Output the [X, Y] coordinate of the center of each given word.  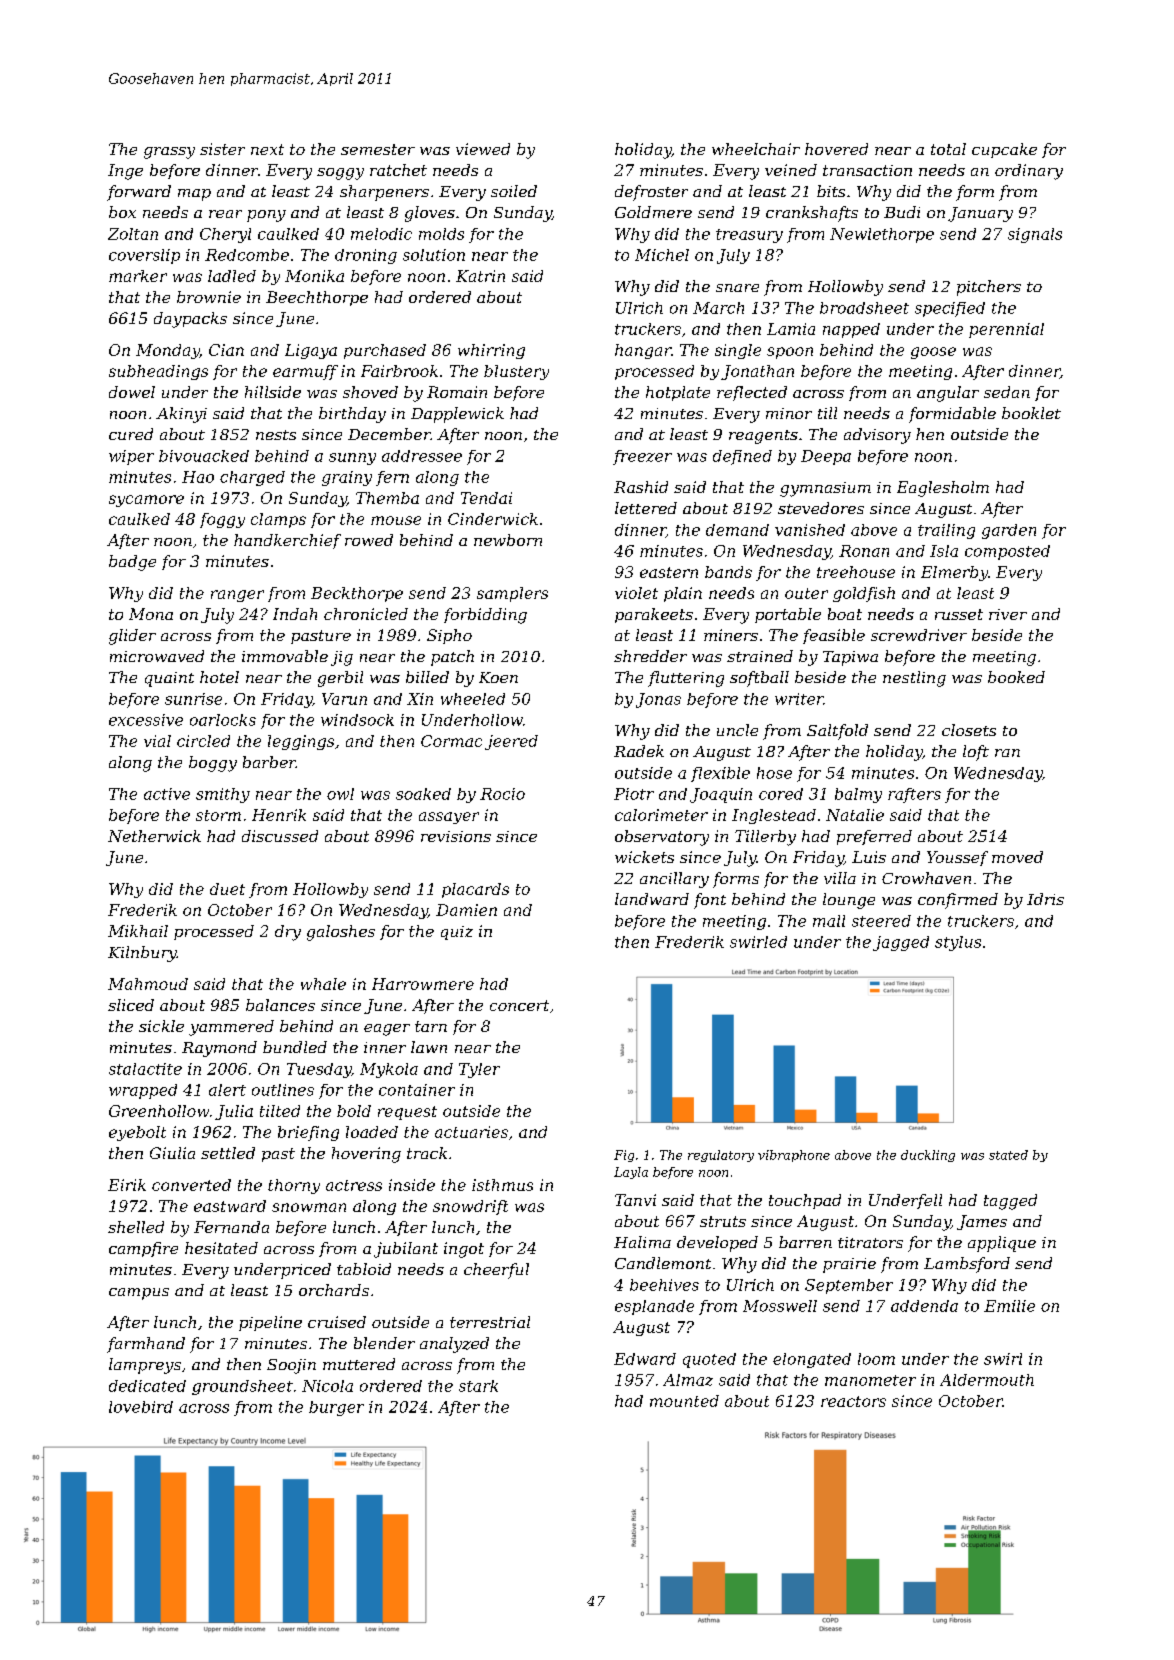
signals [1035, 235]
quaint [169, 679]
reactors [853, 1401]
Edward [645, 1359]
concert [519, 1005]
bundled [295, 1047]
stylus [958, 943]
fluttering [686, 679]
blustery [516, 372]
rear [225, 214]
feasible [834, 636]
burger [336, 1408]
